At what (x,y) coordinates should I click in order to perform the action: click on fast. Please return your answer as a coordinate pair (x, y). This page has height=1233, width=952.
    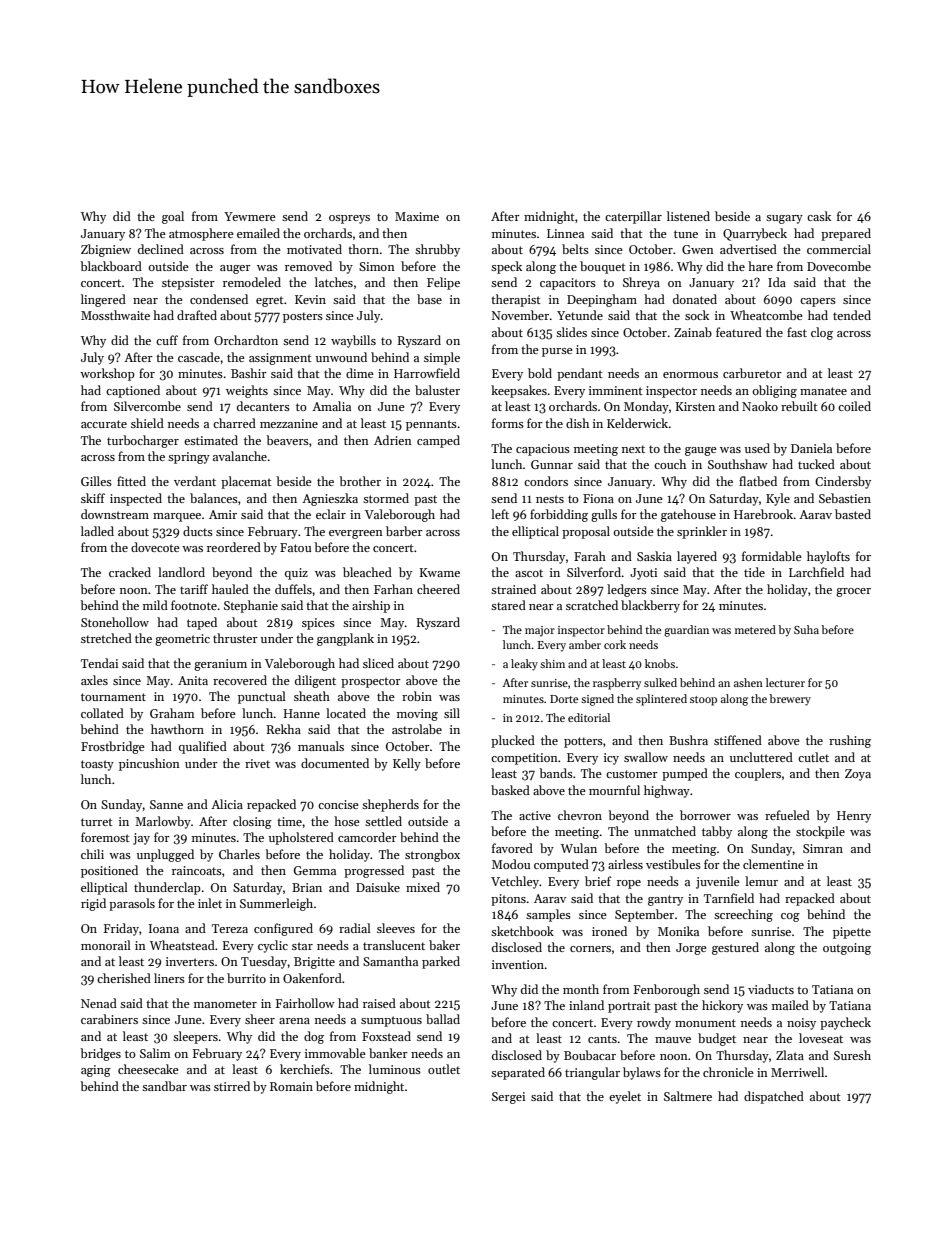
    Looking at the image, I should click on (797, 332).
